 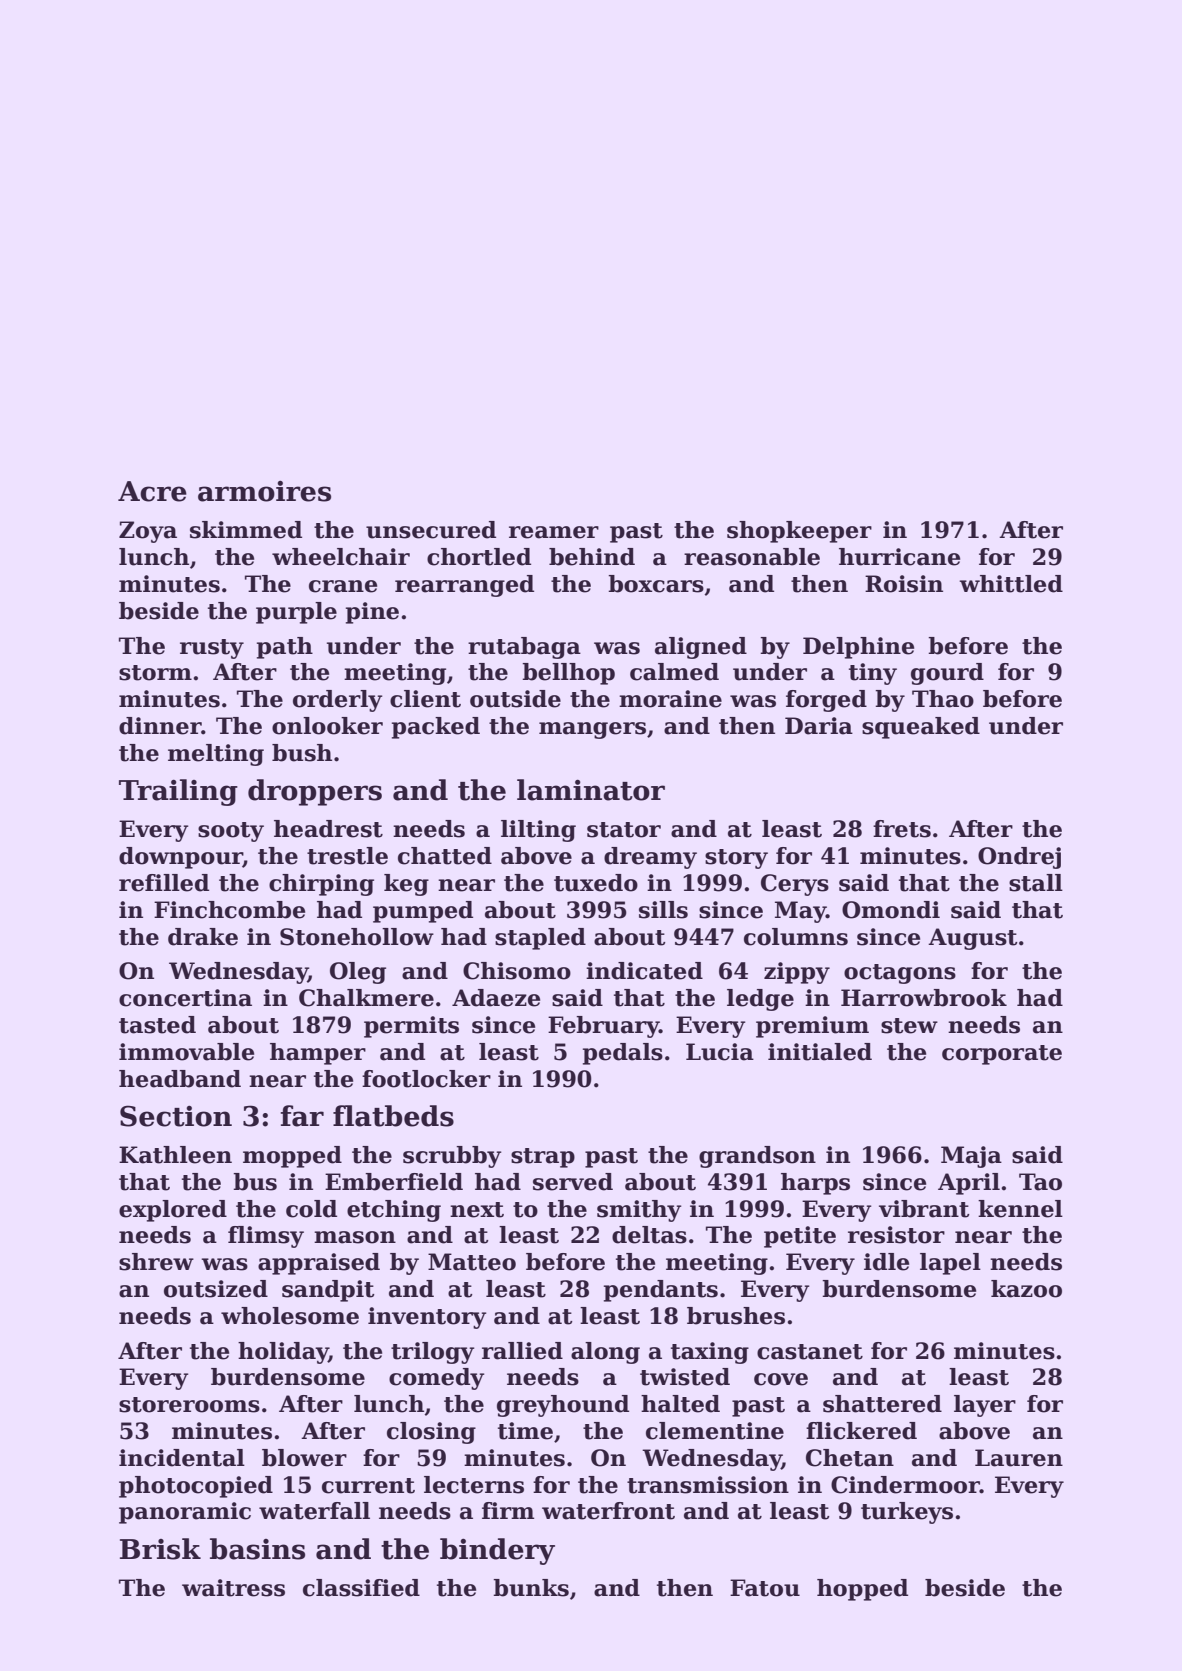 I want to click on waitress, so click(x=233, y=1588).
